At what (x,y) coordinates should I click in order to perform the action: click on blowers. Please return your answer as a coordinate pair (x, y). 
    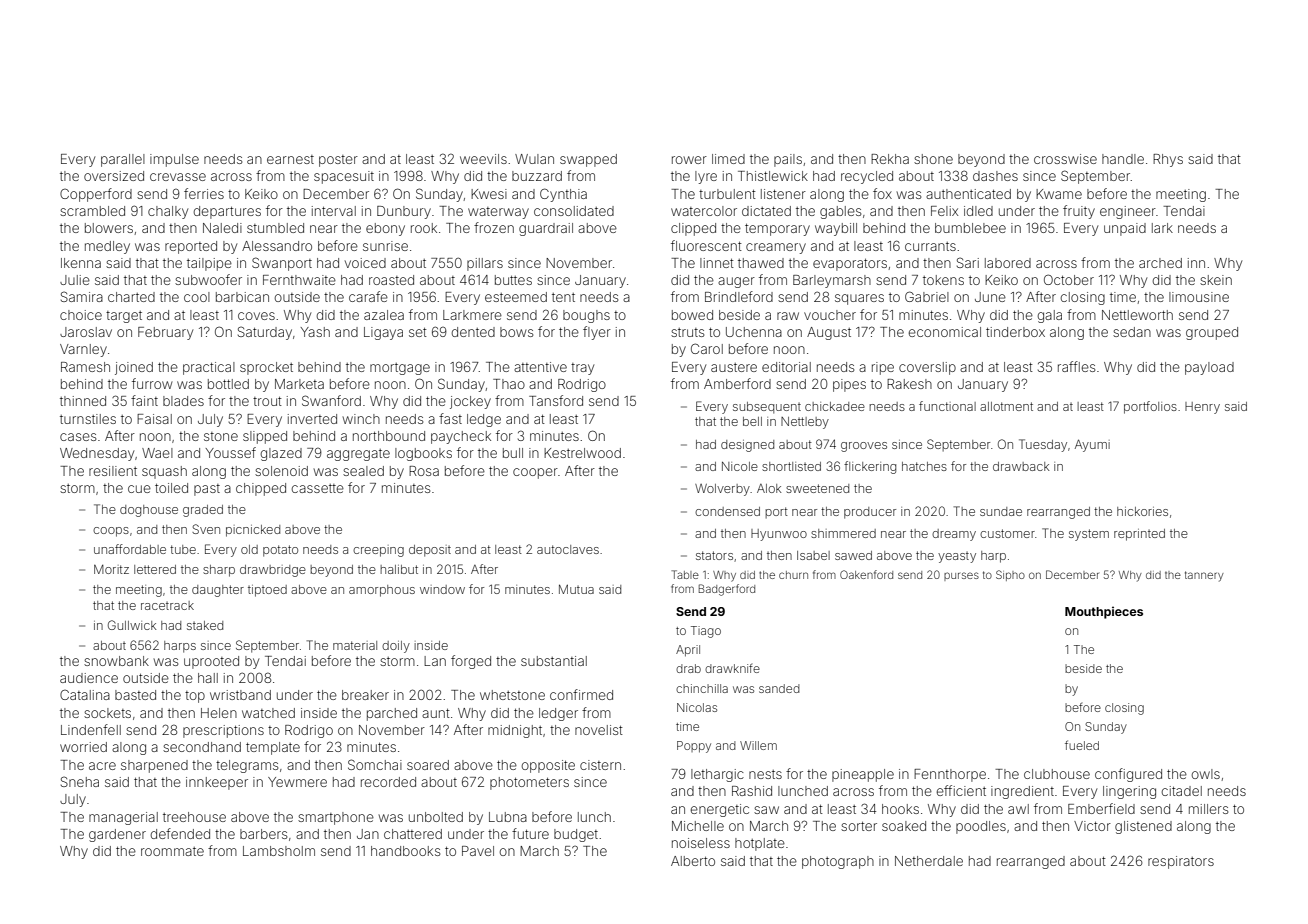
    Looking at the image, I should click on (109, 228).
